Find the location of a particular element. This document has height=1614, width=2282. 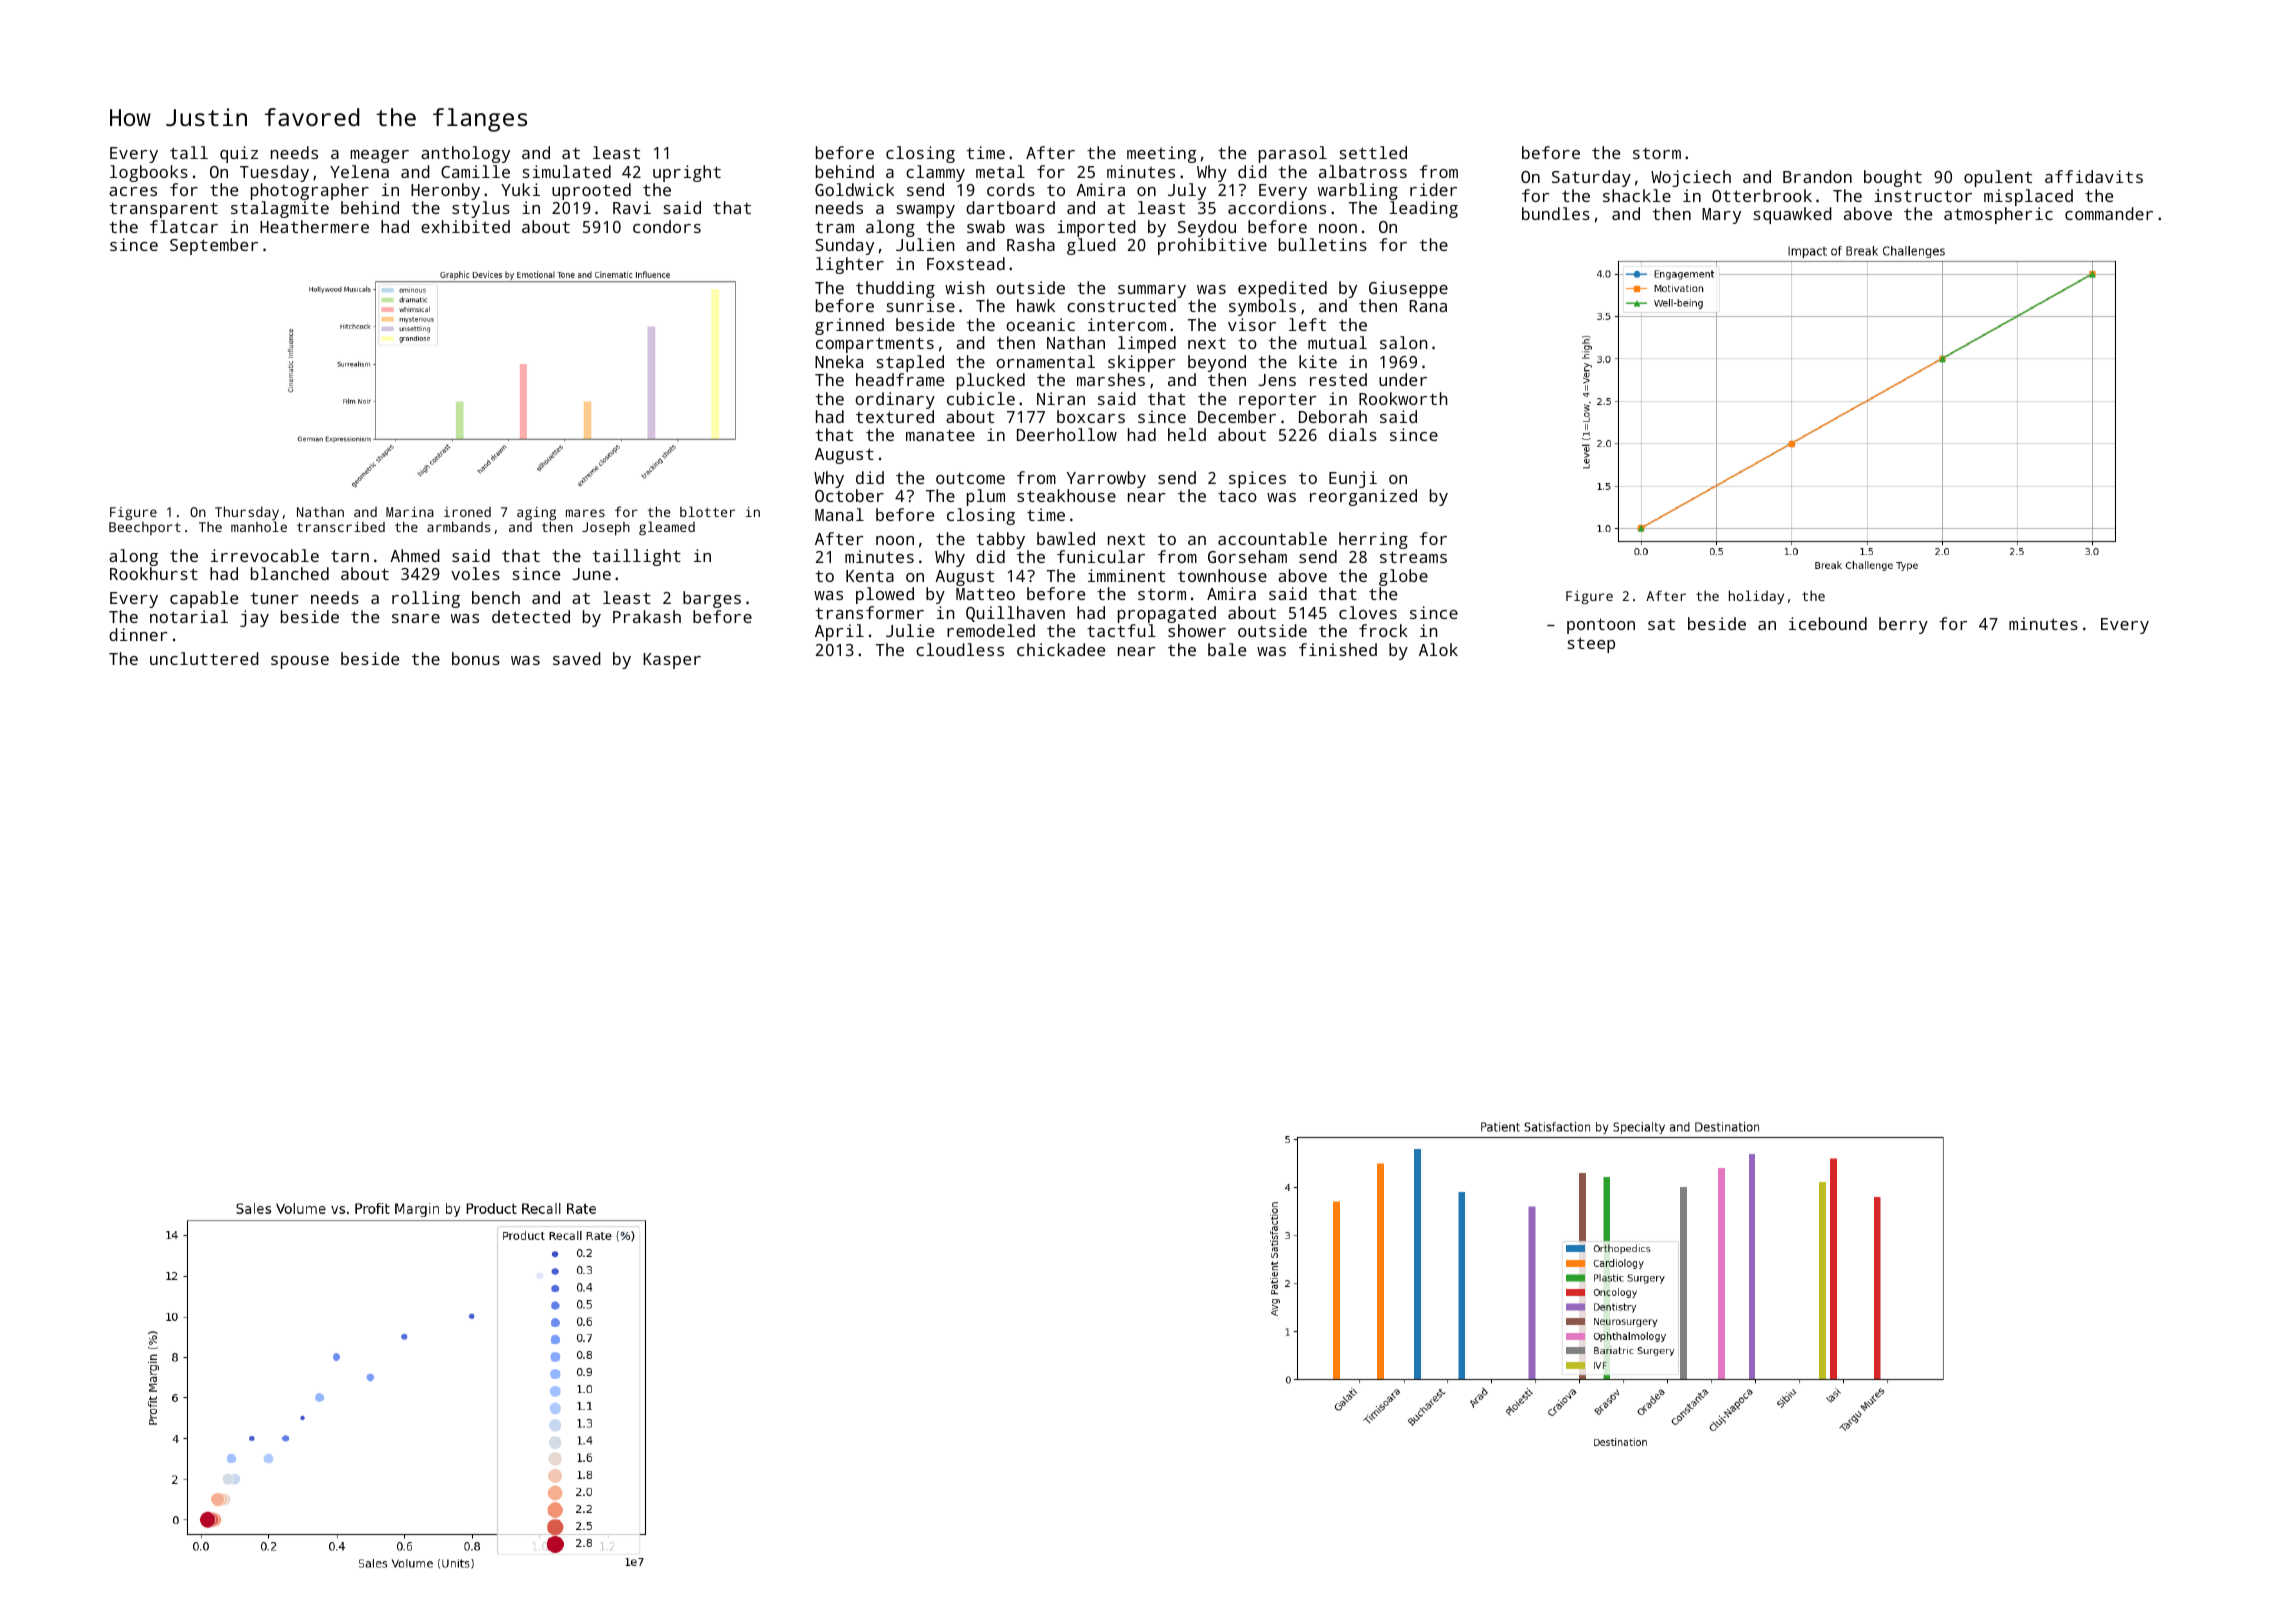

Heronby is located at coordinates (445, 191).
